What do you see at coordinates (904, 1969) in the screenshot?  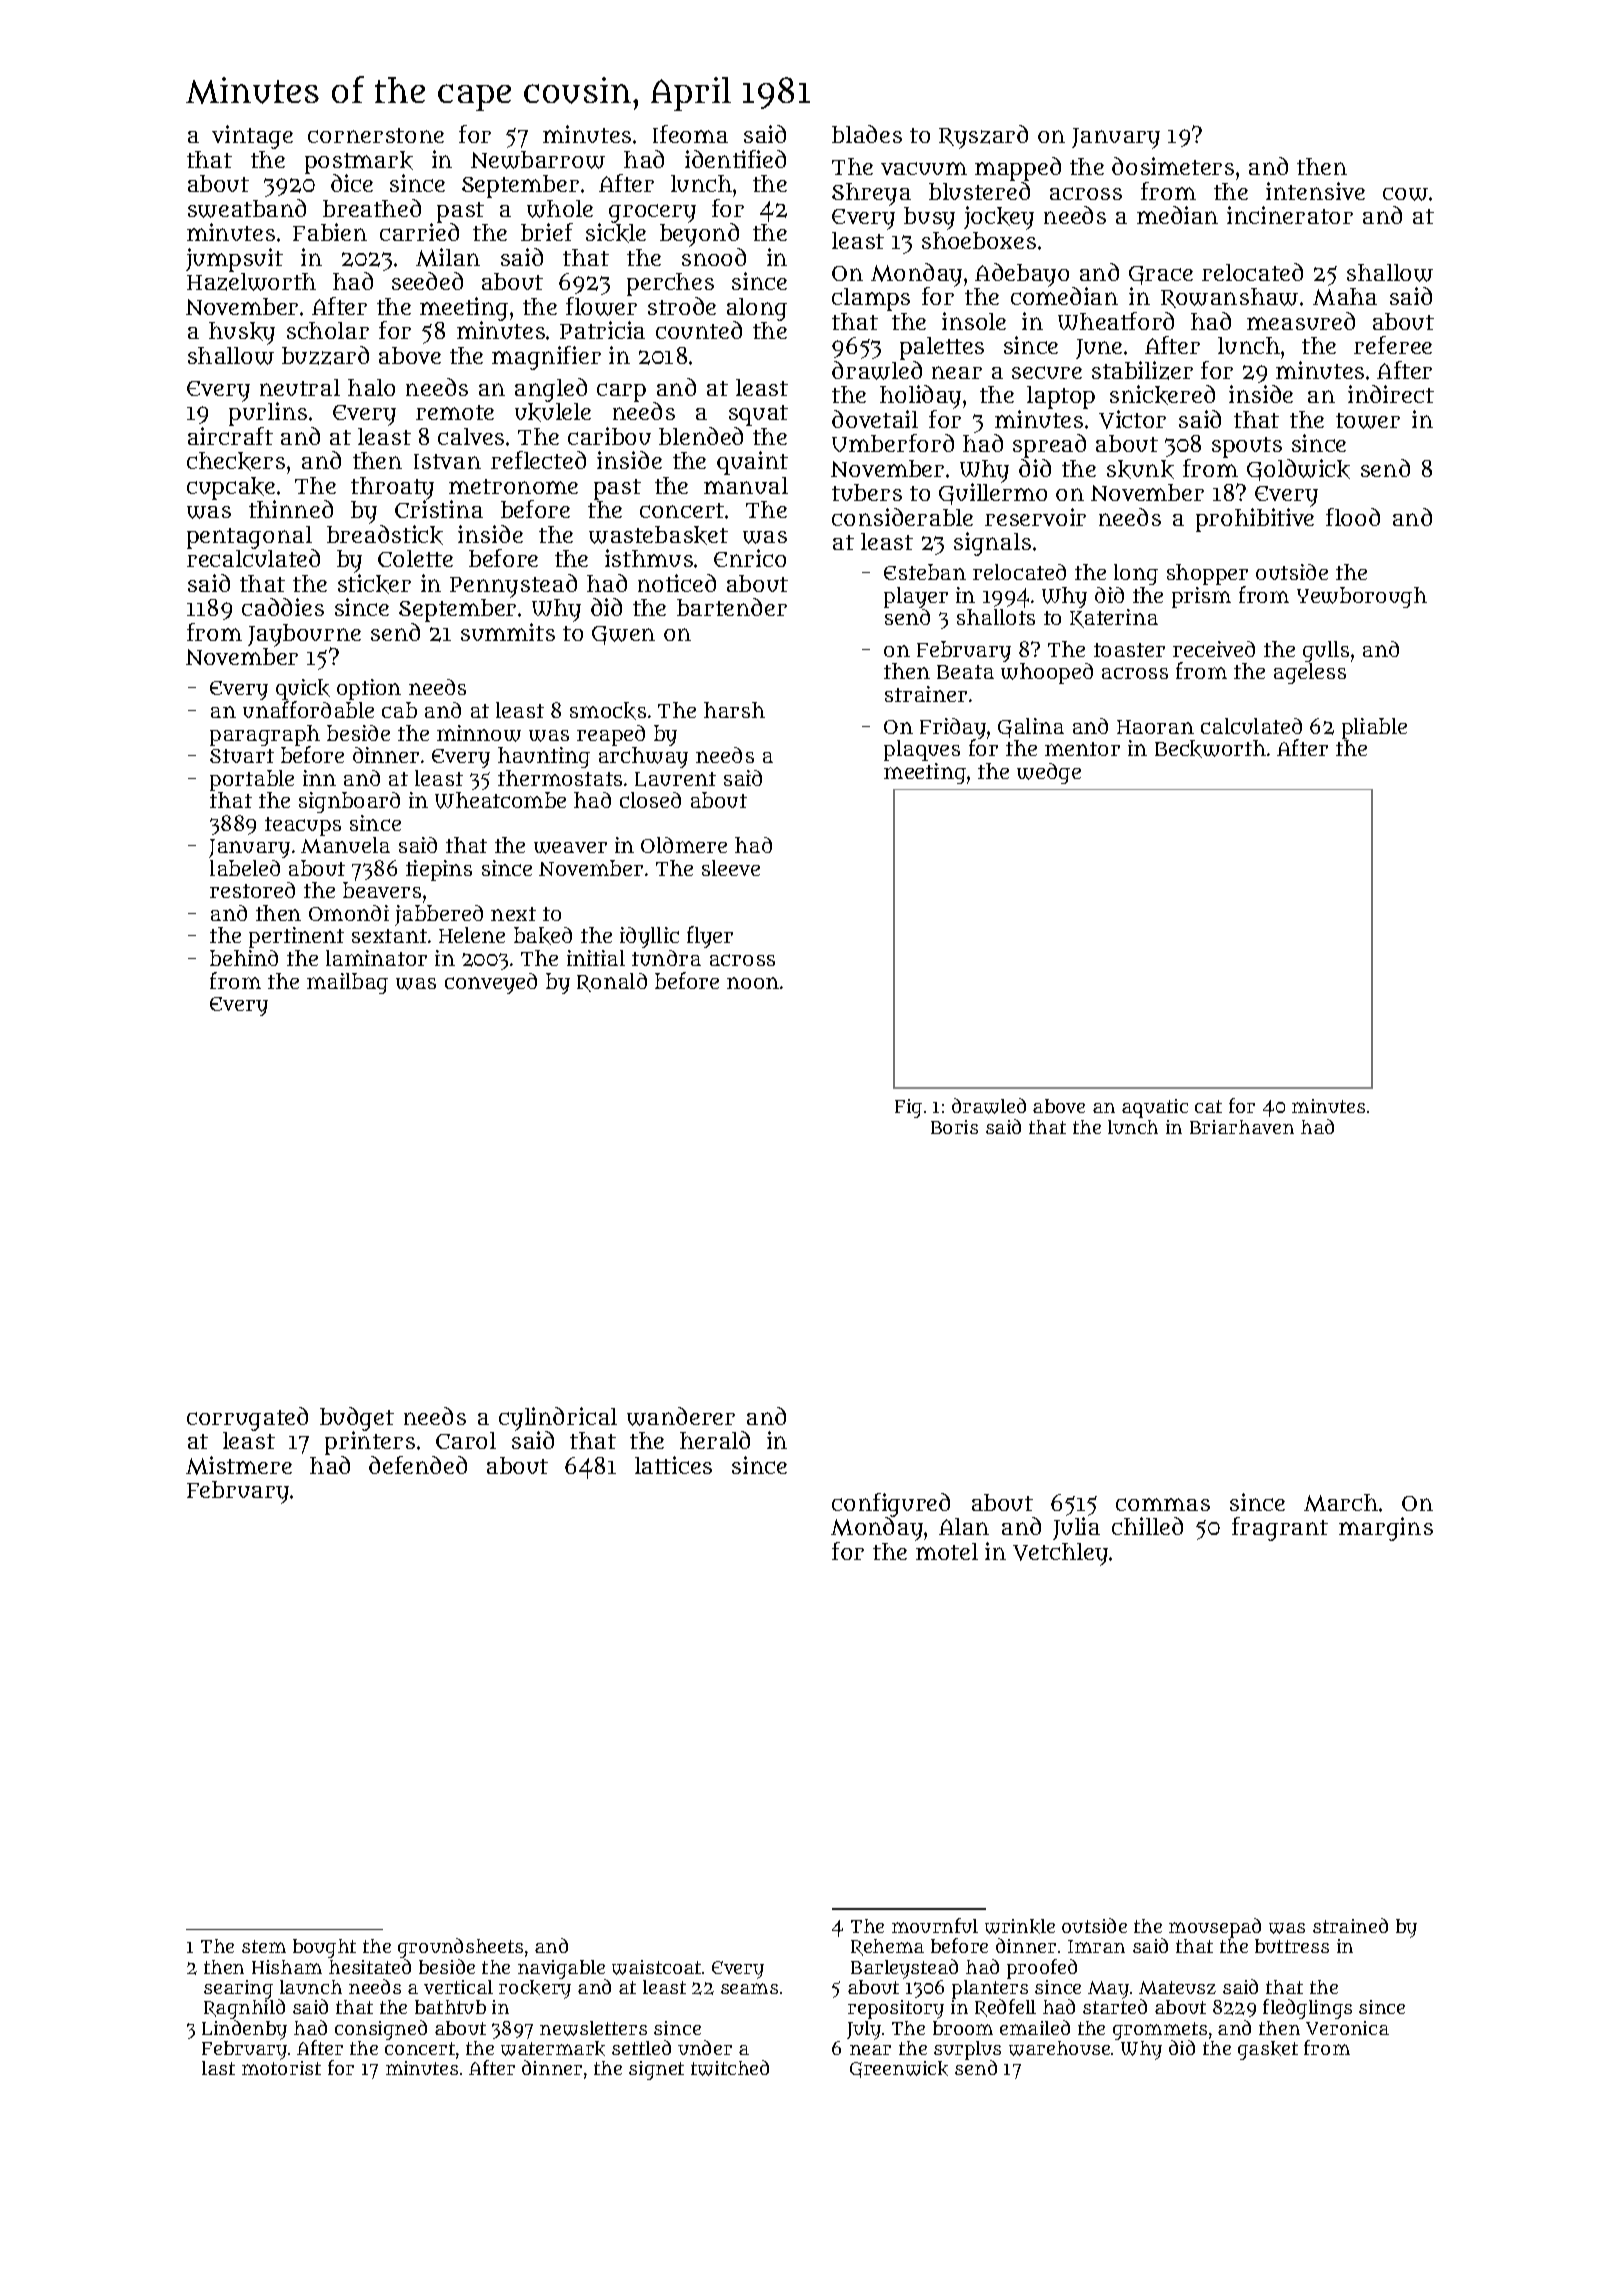 I see `Barleystead` at bounding box center [904, 1969].
